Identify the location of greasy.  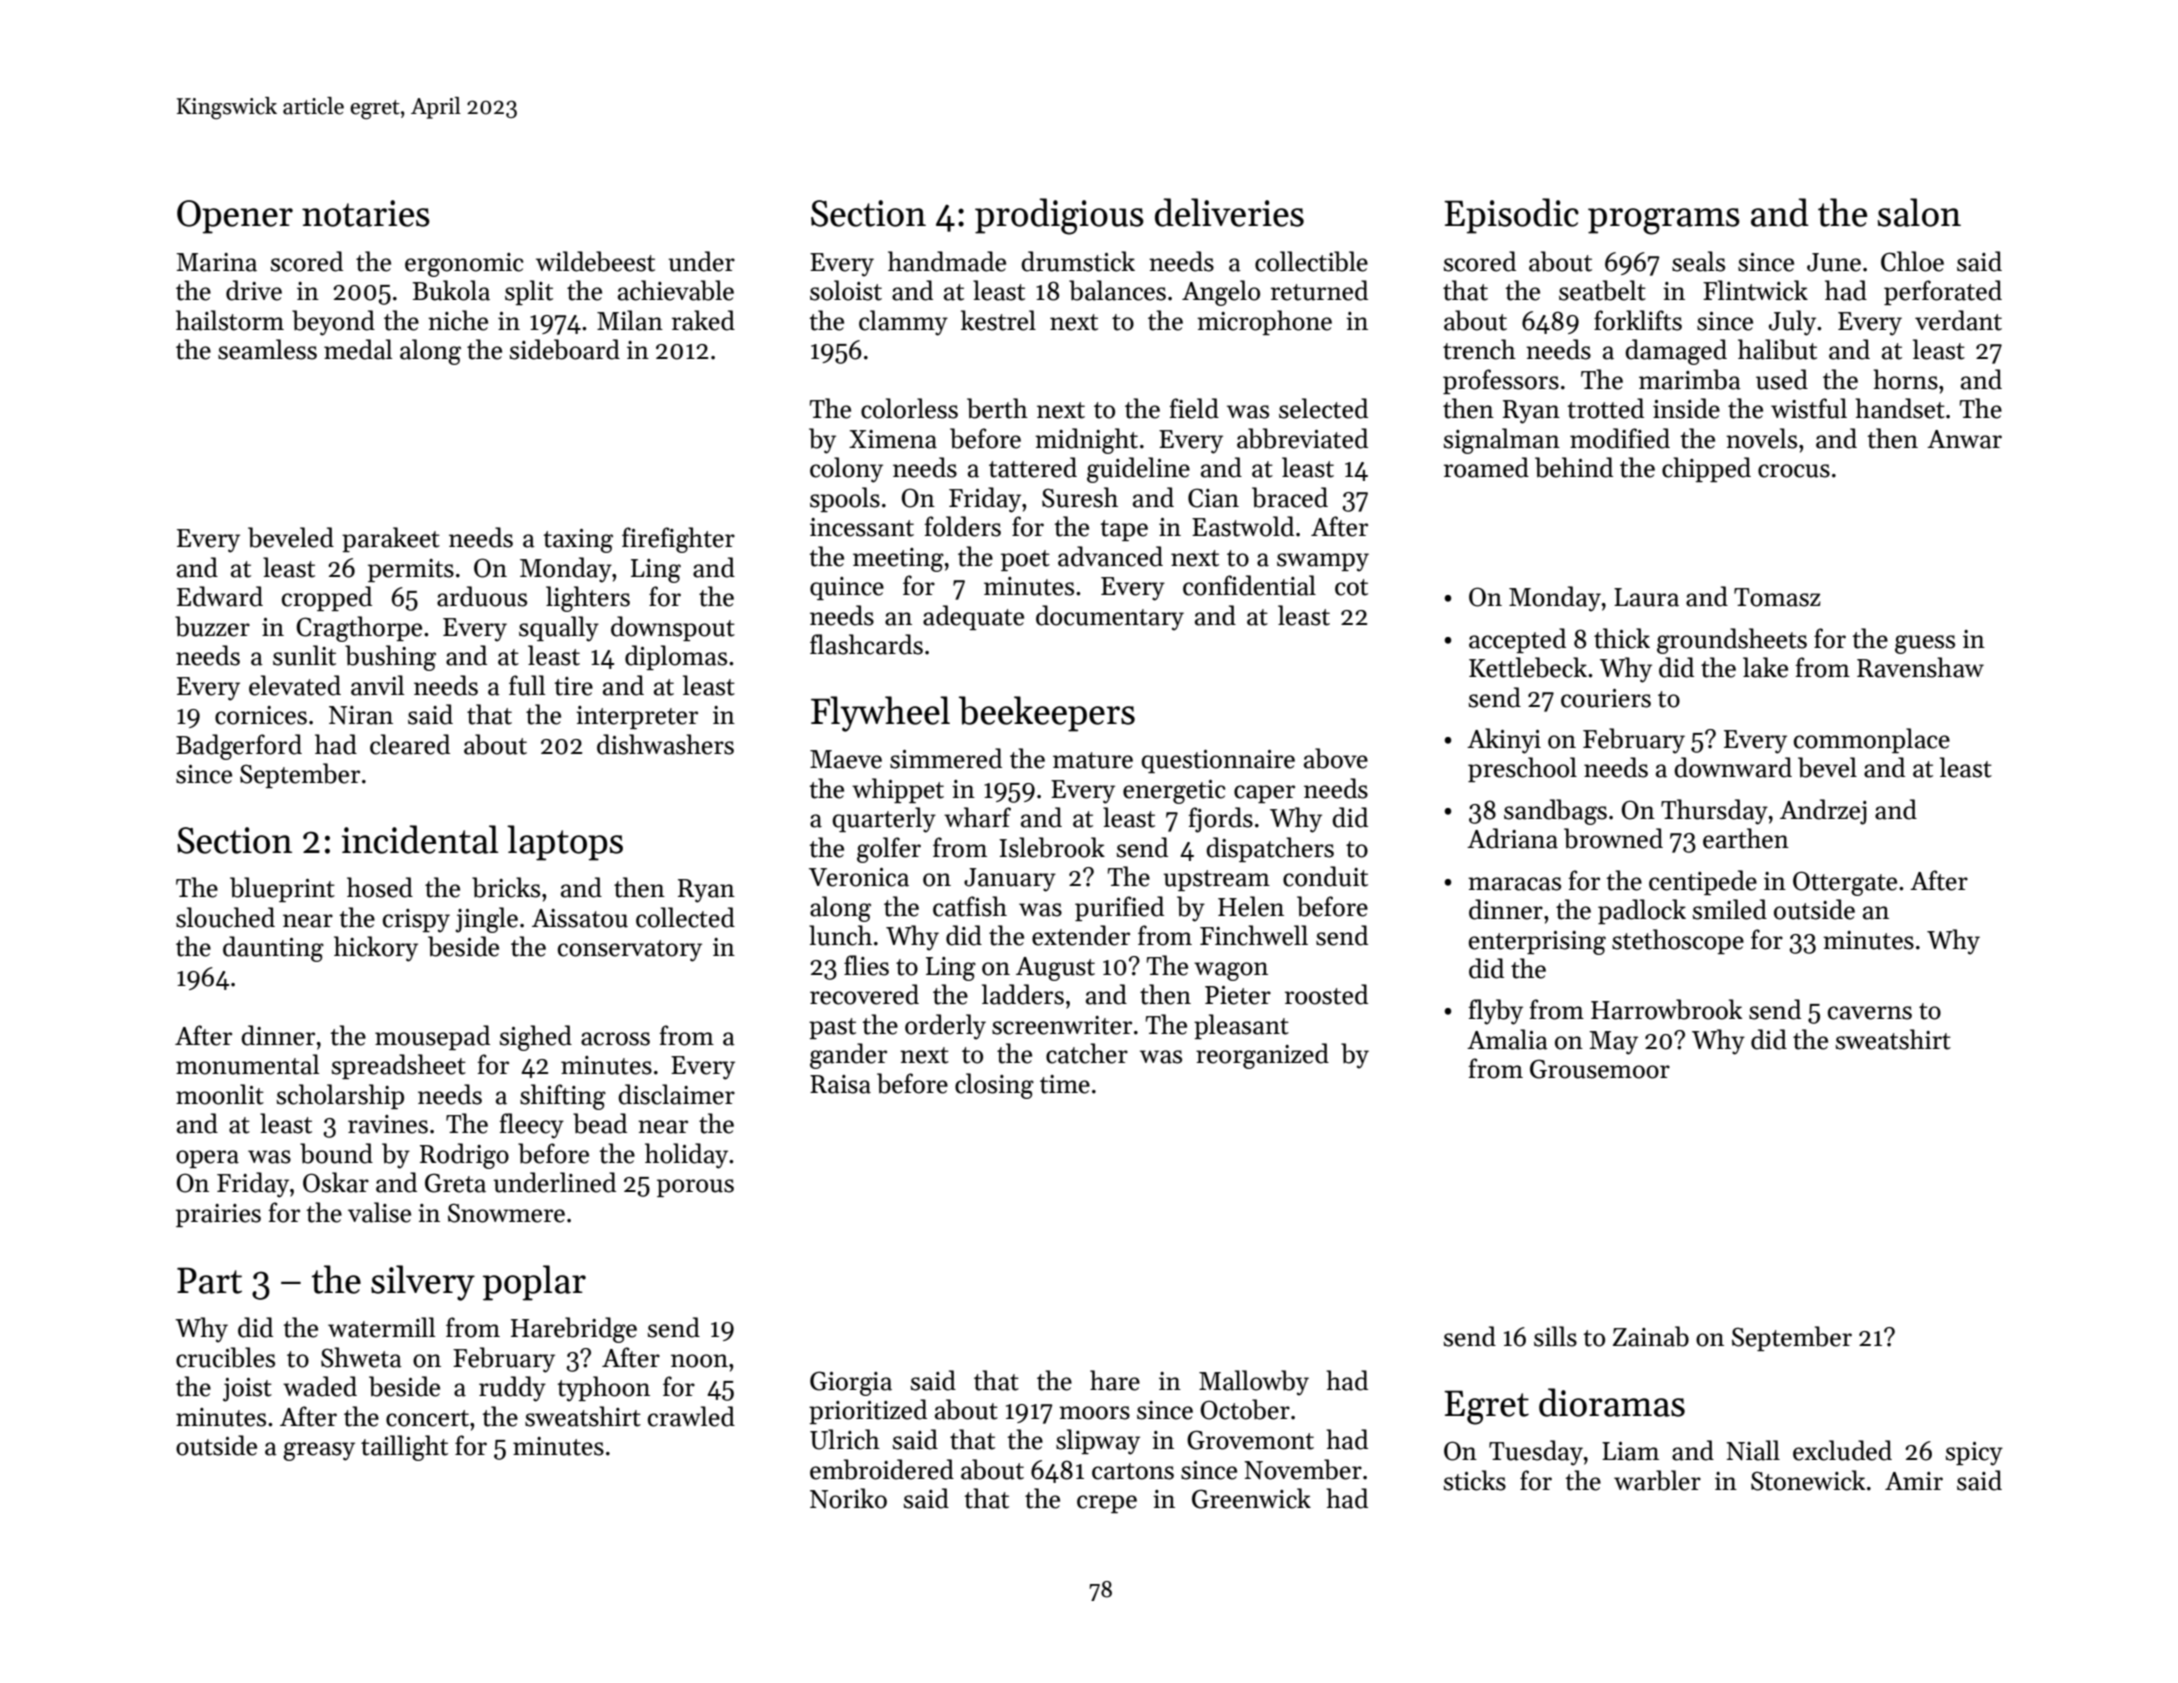
(319, 1451).
